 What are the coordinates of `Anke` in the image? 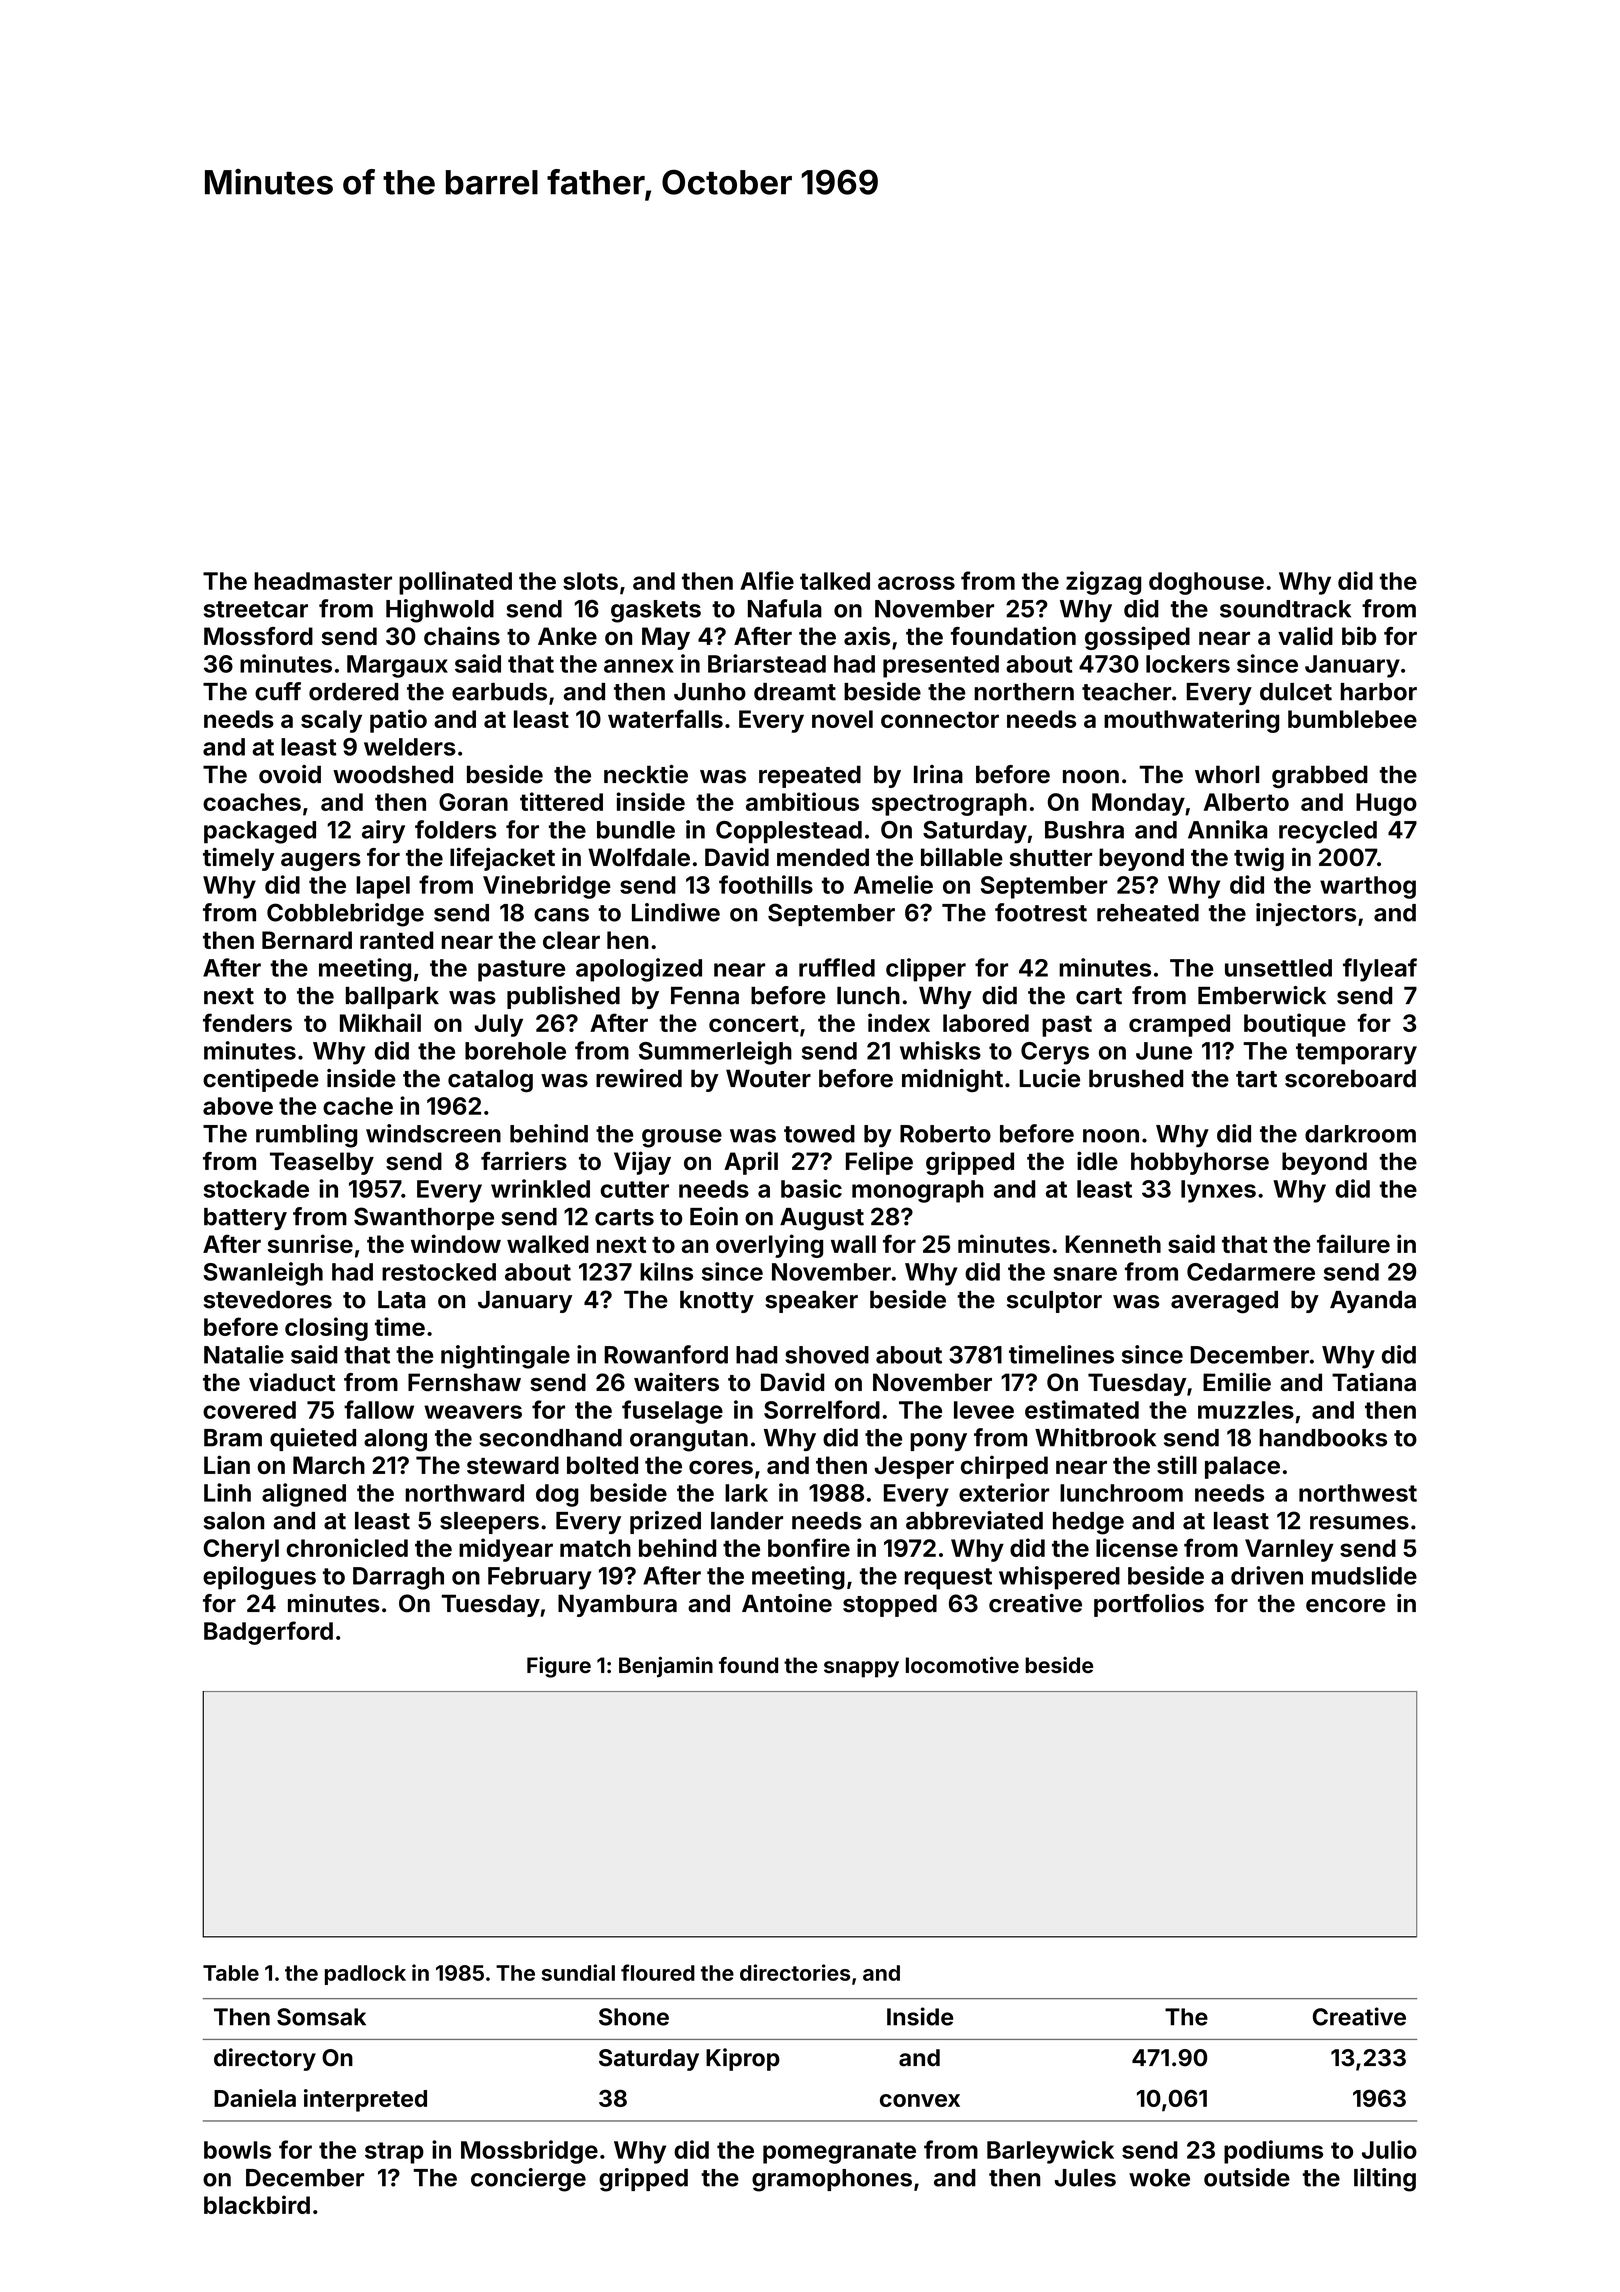 It's located at (567, 636).
